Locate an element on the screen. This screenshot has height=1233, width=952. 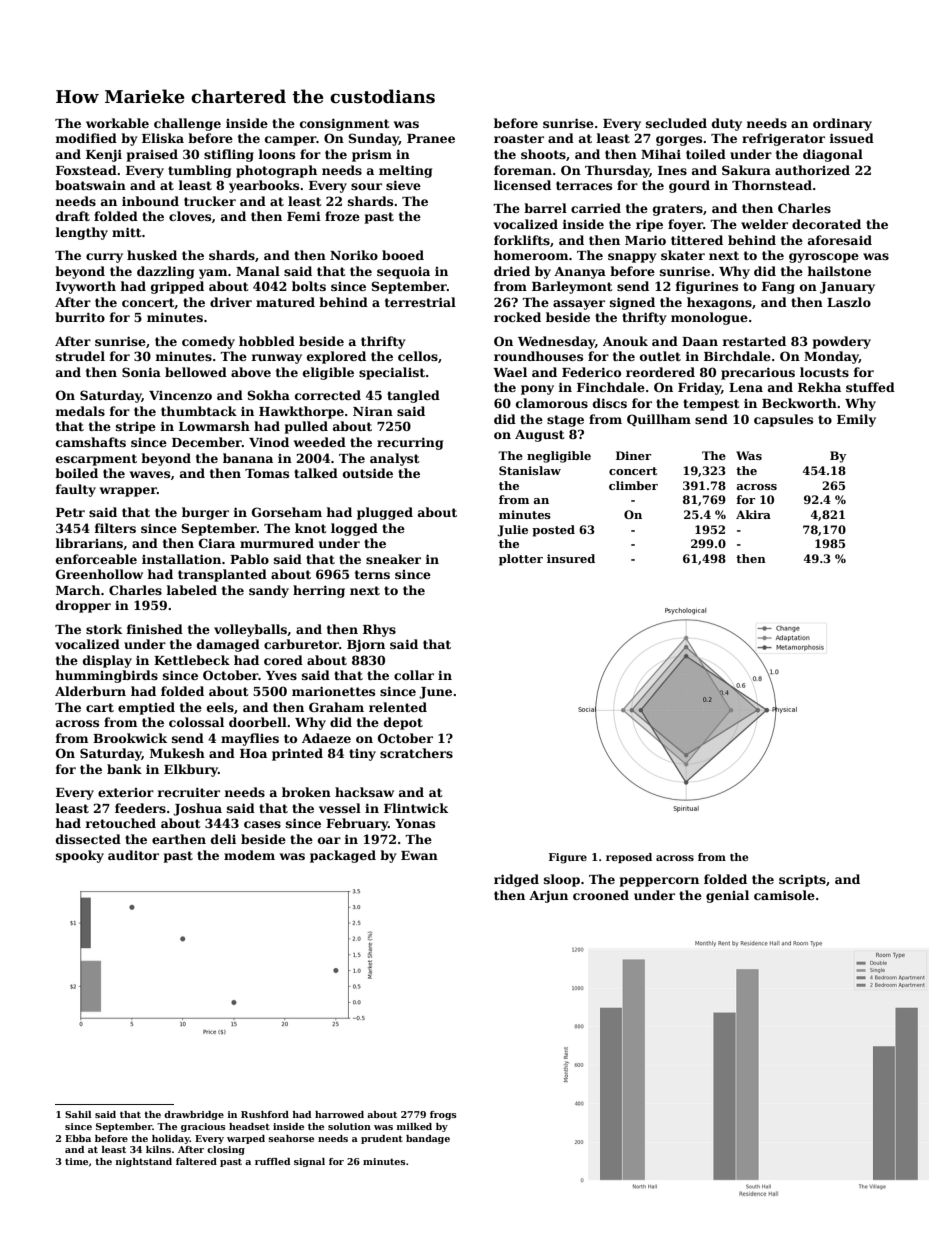
bandage is located at coordinates (428, 1139).
